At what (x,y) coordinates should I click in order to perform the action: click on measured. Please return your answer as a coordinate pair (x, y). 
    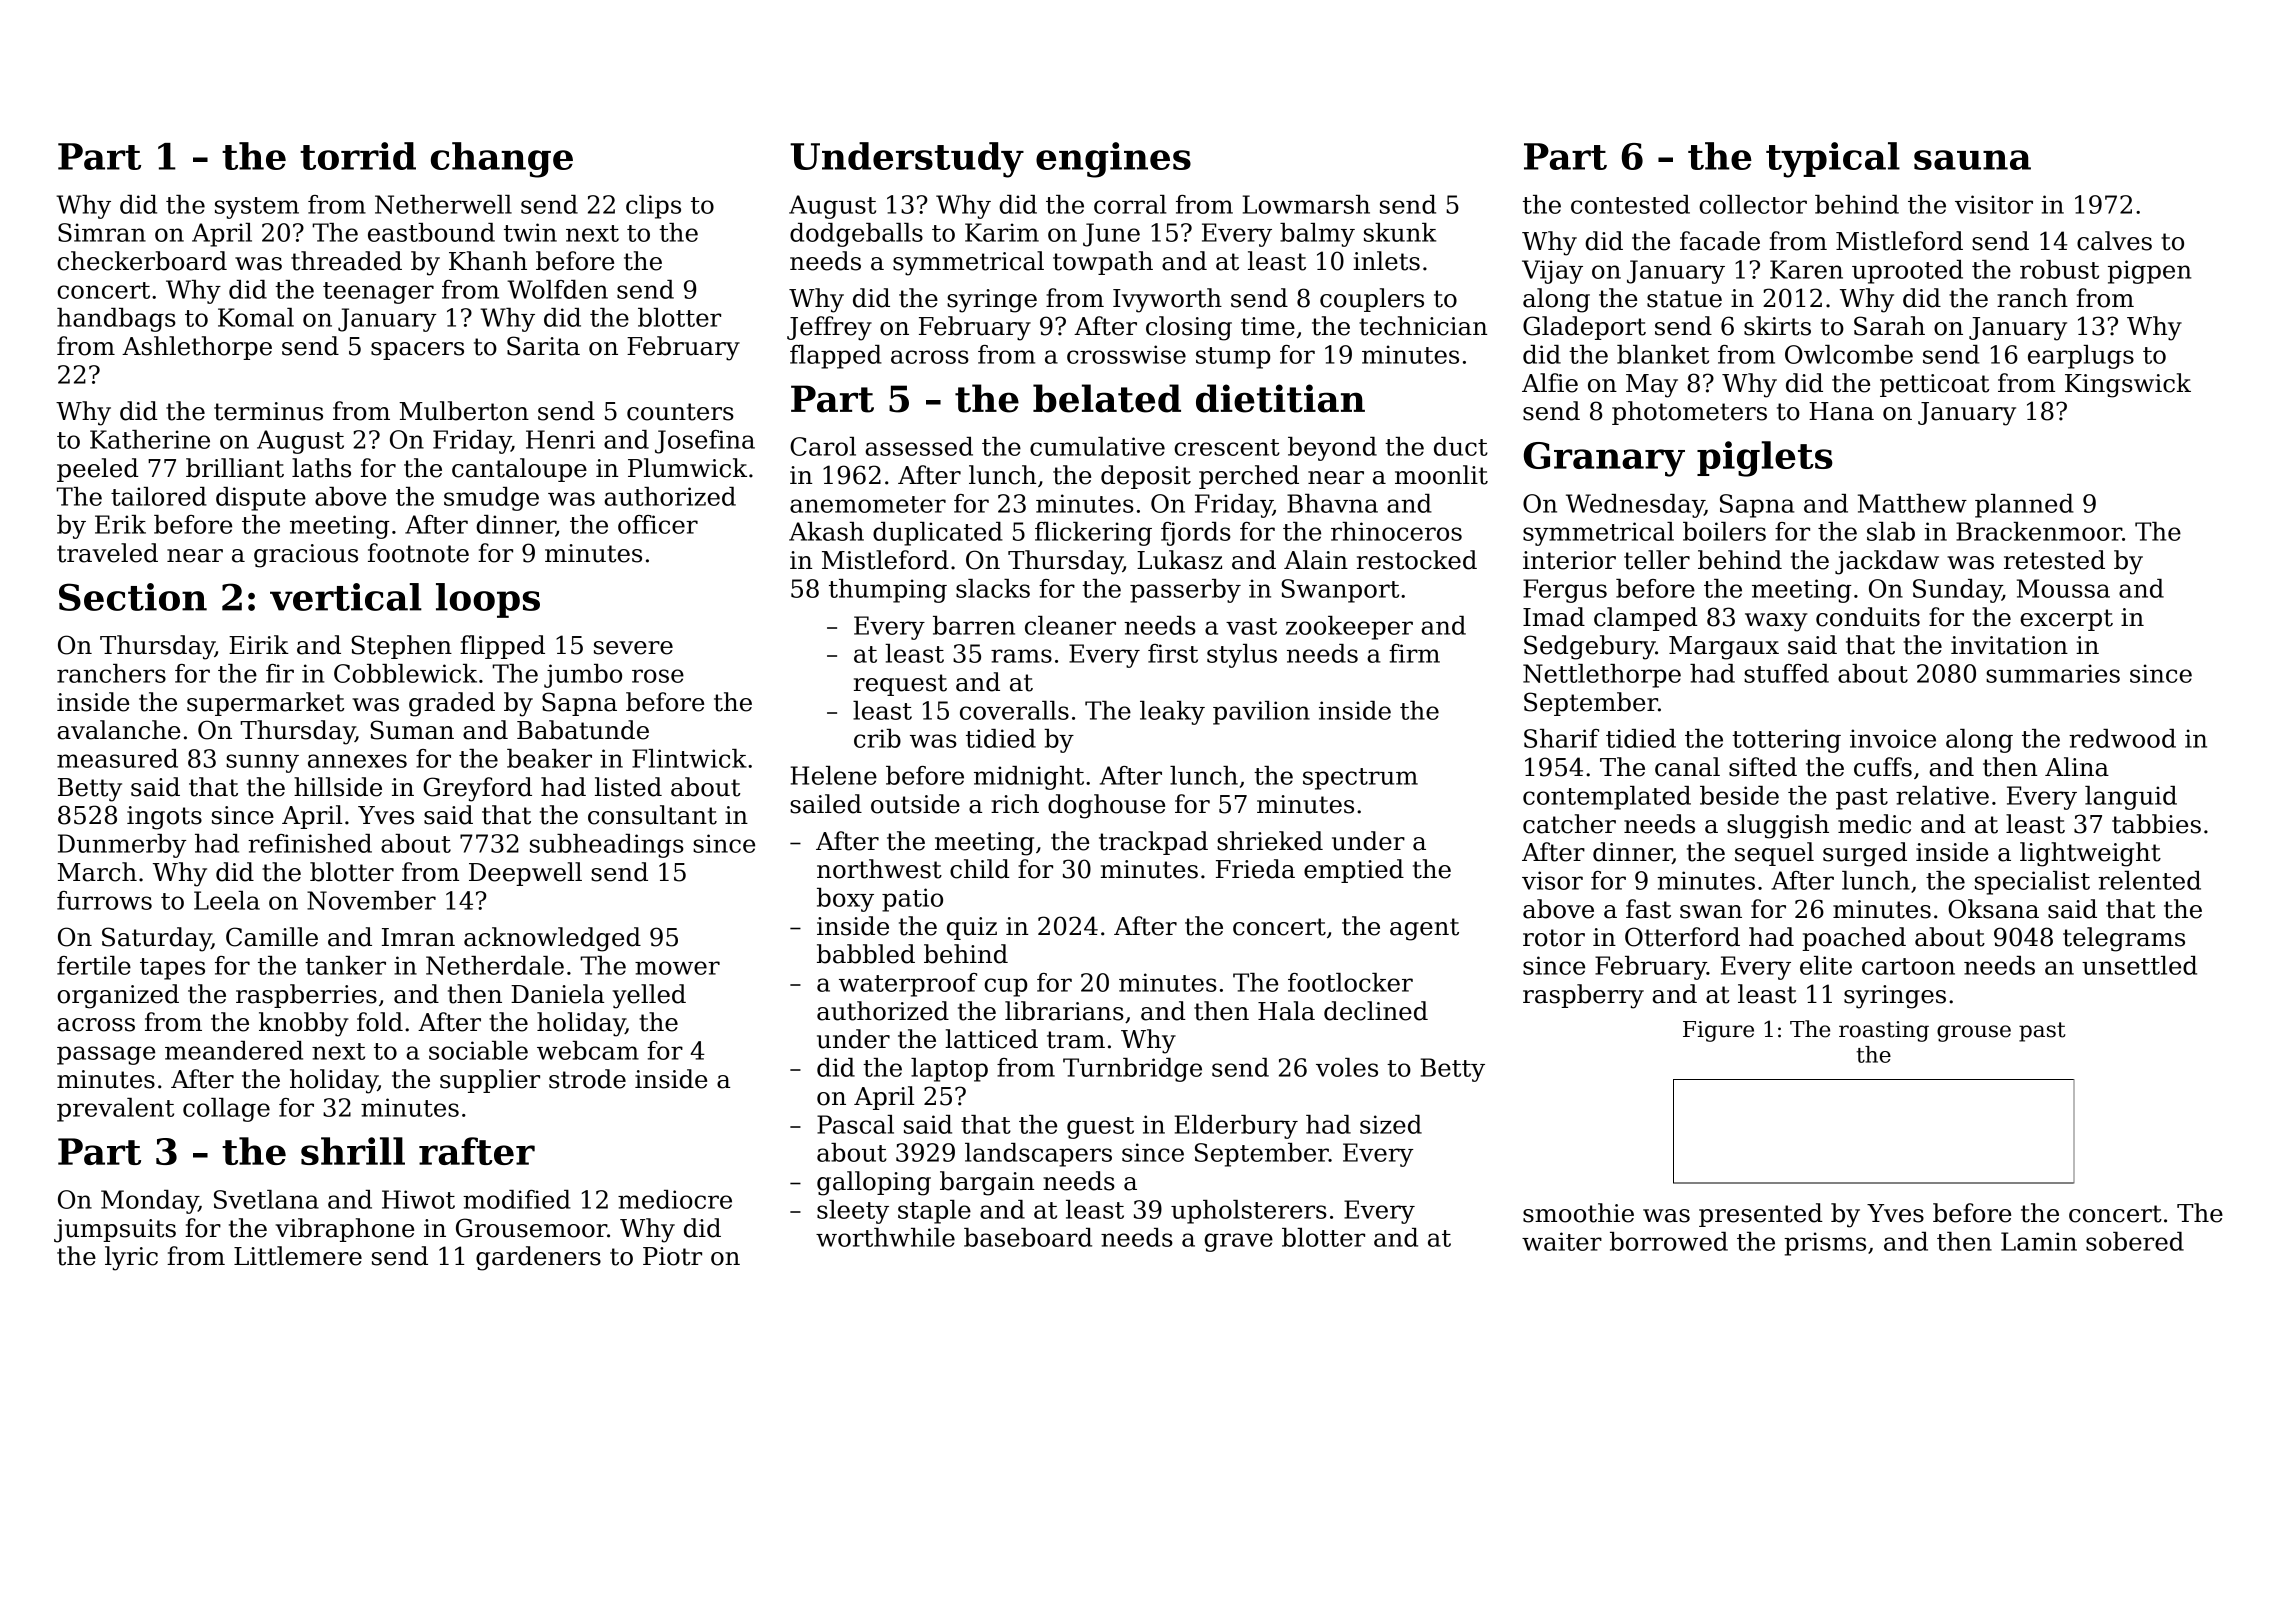
    Looking at the image, I should click on (117, 758).
